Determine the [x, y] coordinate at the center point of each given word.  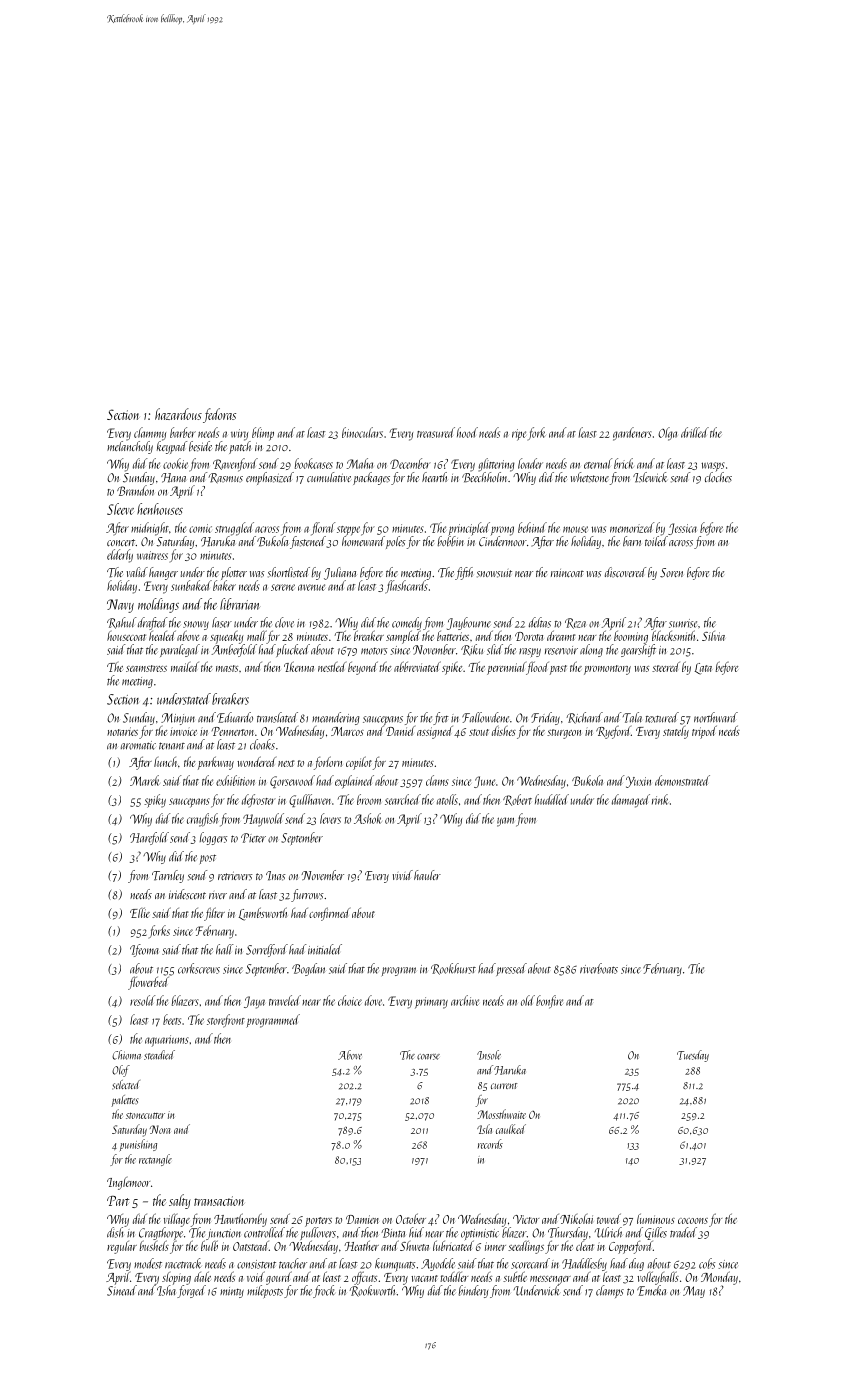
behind [532, 527]
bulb [209, 1245]
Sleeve [120, 509]
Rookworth [372, 1291]
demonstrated [682, 780]
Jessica [682, 529]
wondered [256, 761]
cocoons [693, 1221]
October [411, 1218]
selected [126, 1085]
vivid [403, 875]
